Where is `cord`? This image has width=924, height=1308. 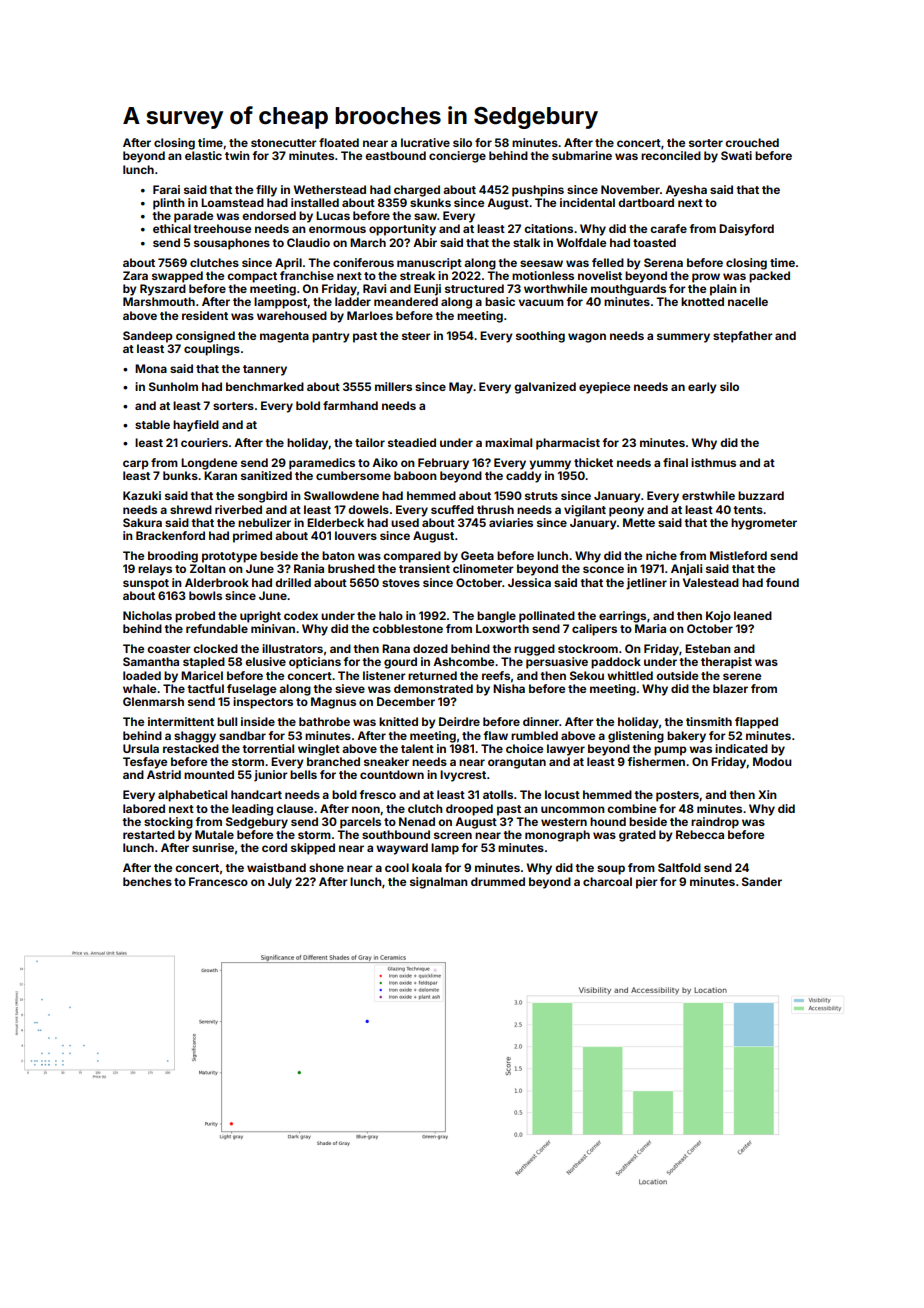 cord is located at coordinates (274, 847).
